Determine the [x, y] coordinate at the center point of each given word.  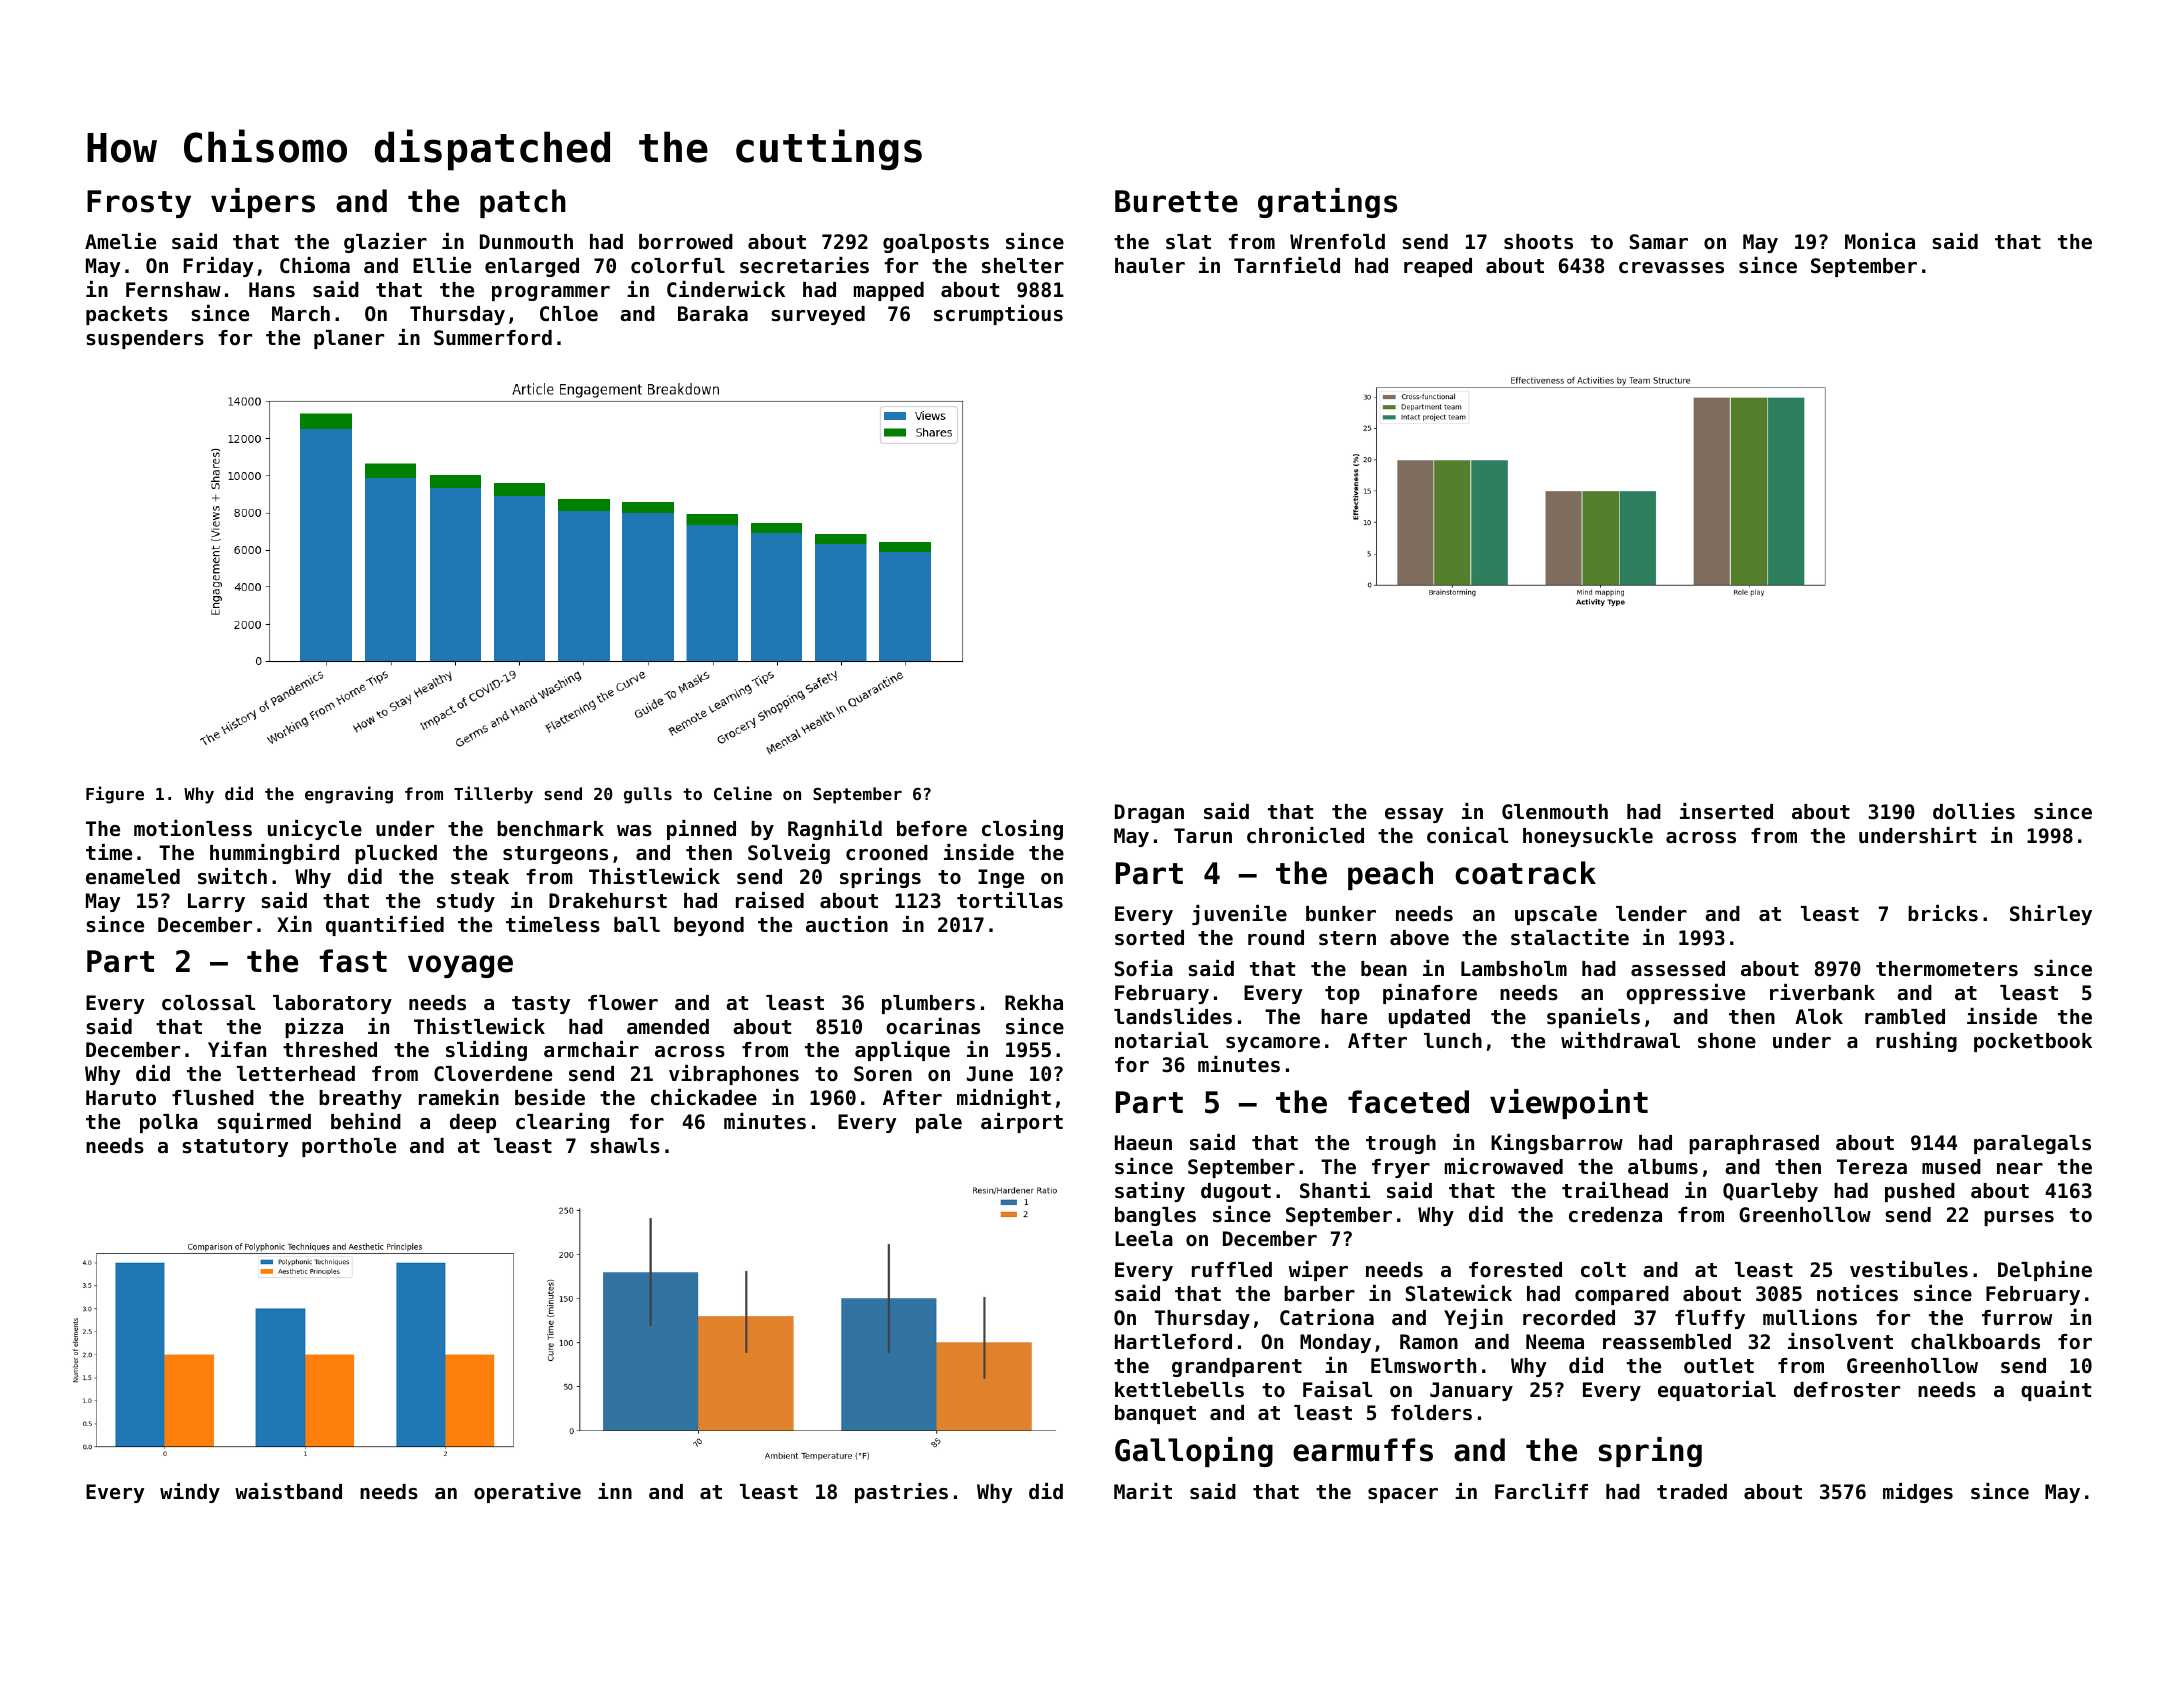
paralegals [2032, 1144]
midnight [1004, 1099]
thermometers [1947, 969]
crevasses [1671, 268]
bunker [1341, 914]
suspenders [145, 339]
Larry [216, 902]
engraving [349, 795]
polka [169, 1123]
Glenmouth [1555, 812]
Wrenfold [1337, 242]
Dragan [1149, 813]
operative [527, 1493]
